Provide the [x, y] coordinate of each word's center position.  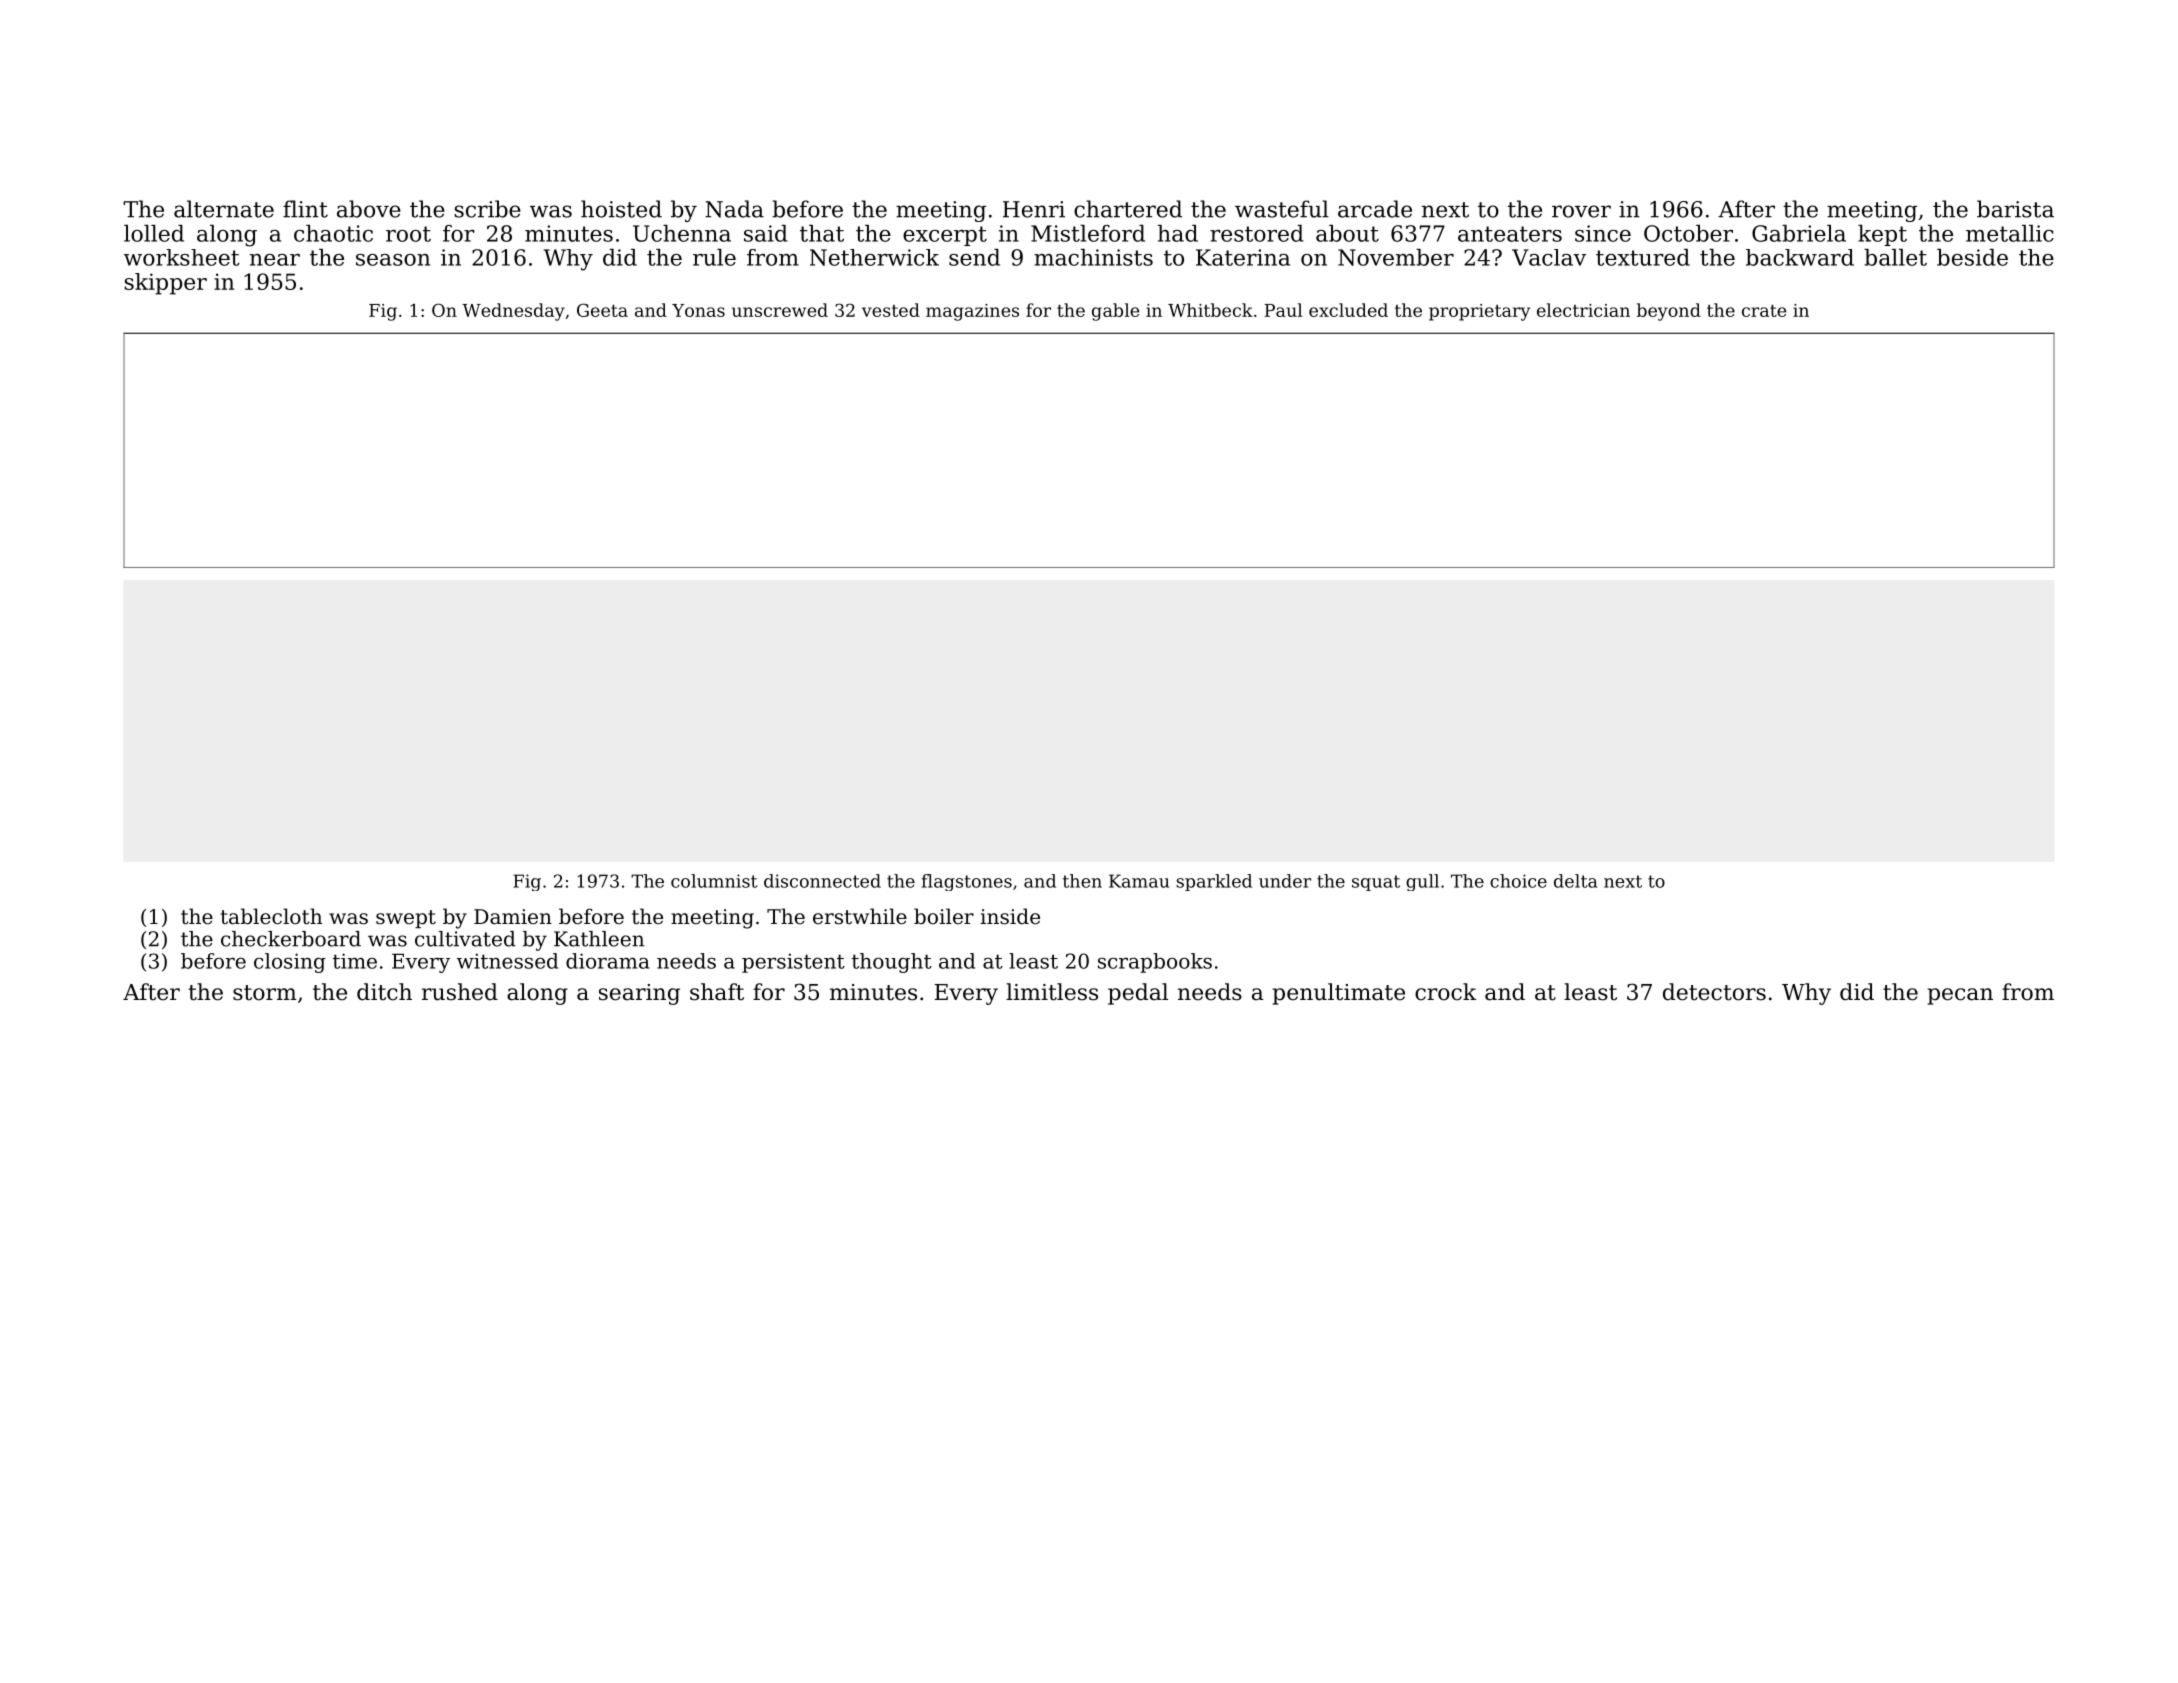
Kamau [1139, 881]
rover [1581, 211]
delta [1575, 881]
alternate [224, 209]
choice [1518, 881]
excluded [1348, 310]
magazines [972, 312]
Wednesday [513, 312]
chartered [1128, 209]
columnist [714, 881]
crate [1764, 311]
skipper [165, 284]
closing [290, 963]
